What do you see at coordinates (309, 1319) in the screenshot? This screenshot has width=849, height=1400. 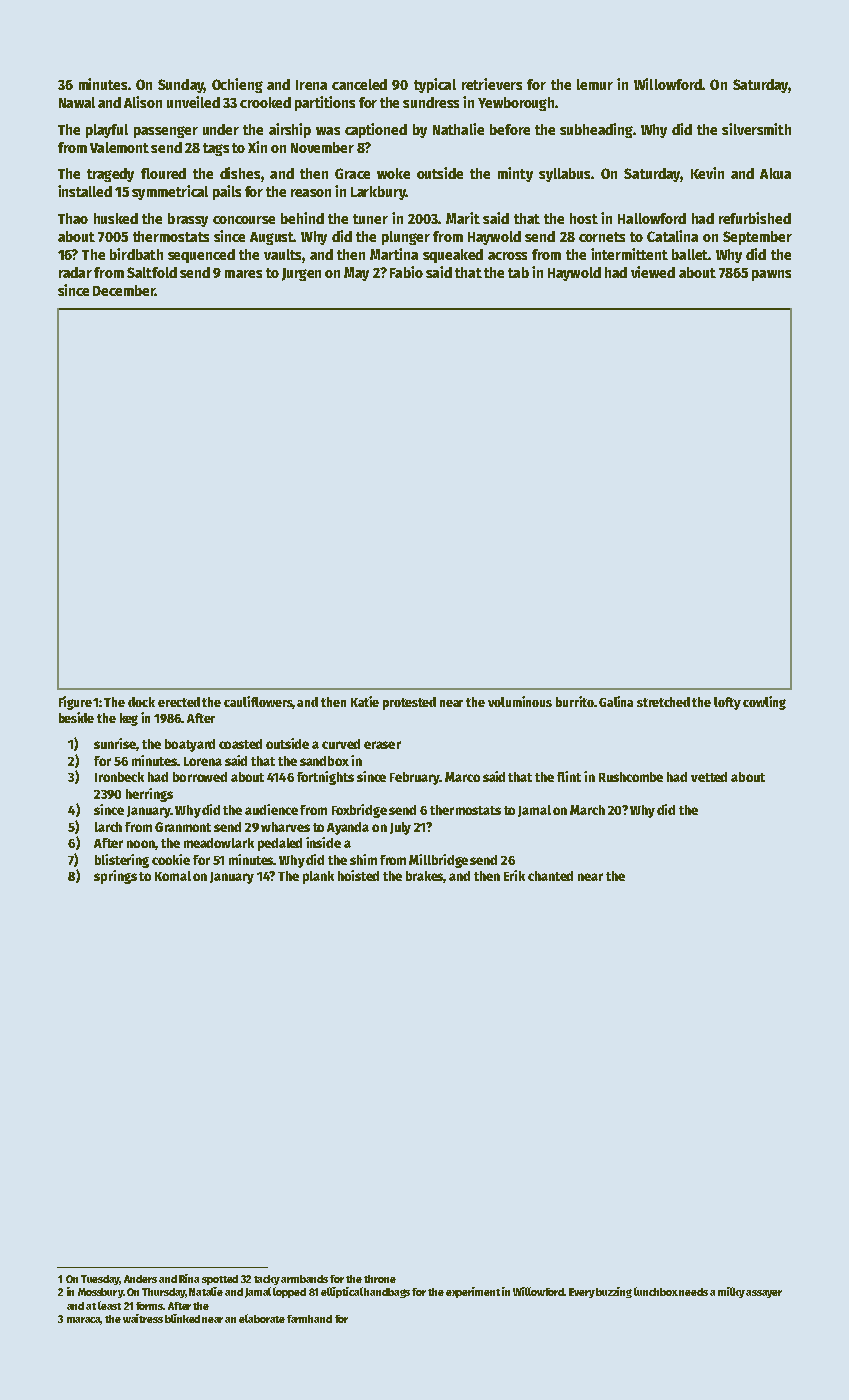 I see `farmhand` at bounding box center [309, 1319].
